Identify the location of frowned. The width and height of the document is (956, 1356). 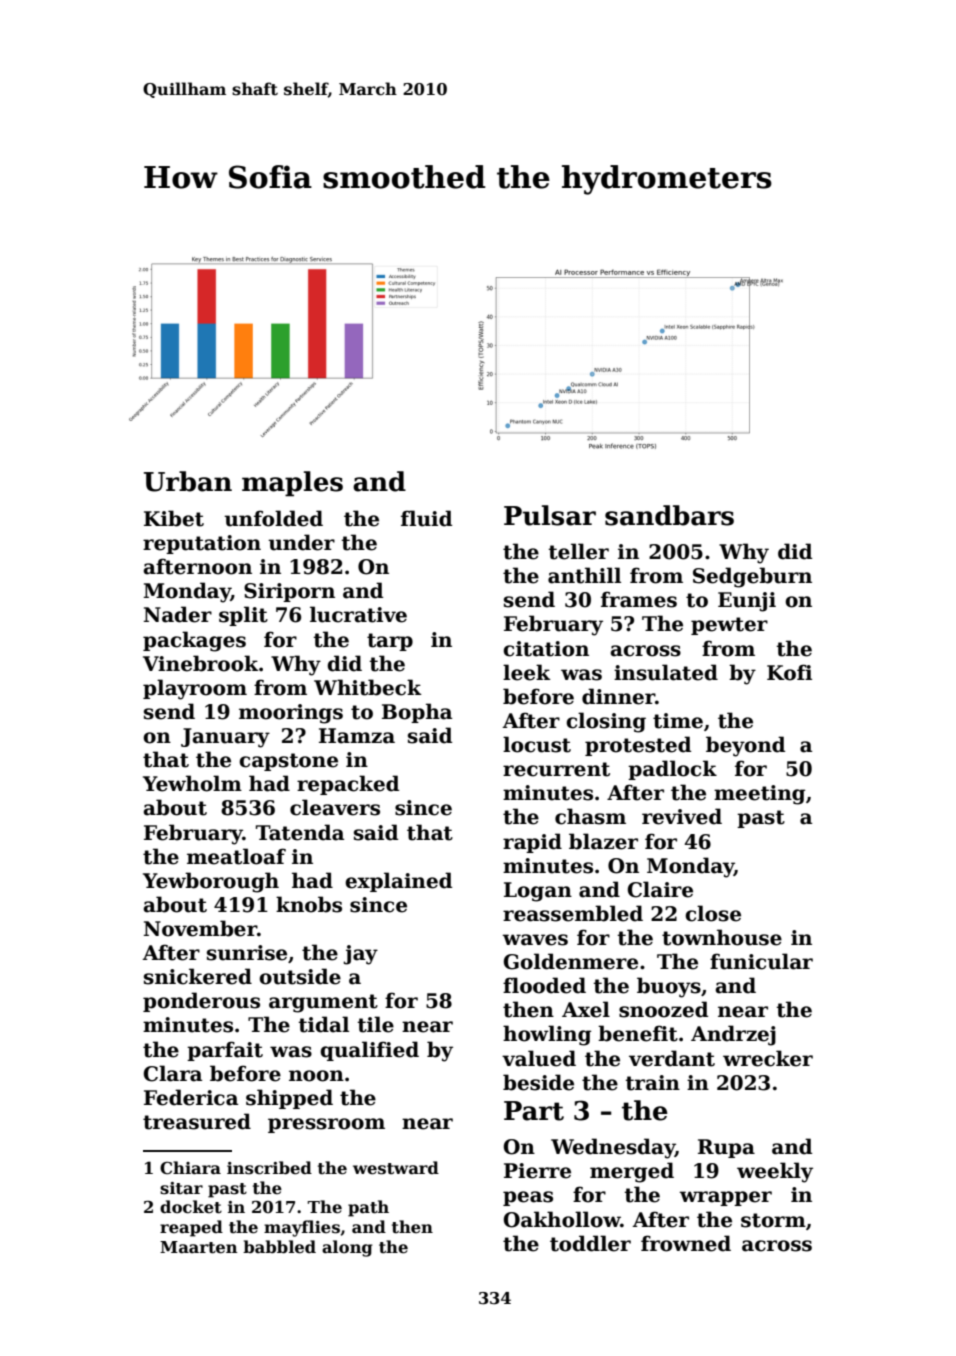
(686, 1243).
